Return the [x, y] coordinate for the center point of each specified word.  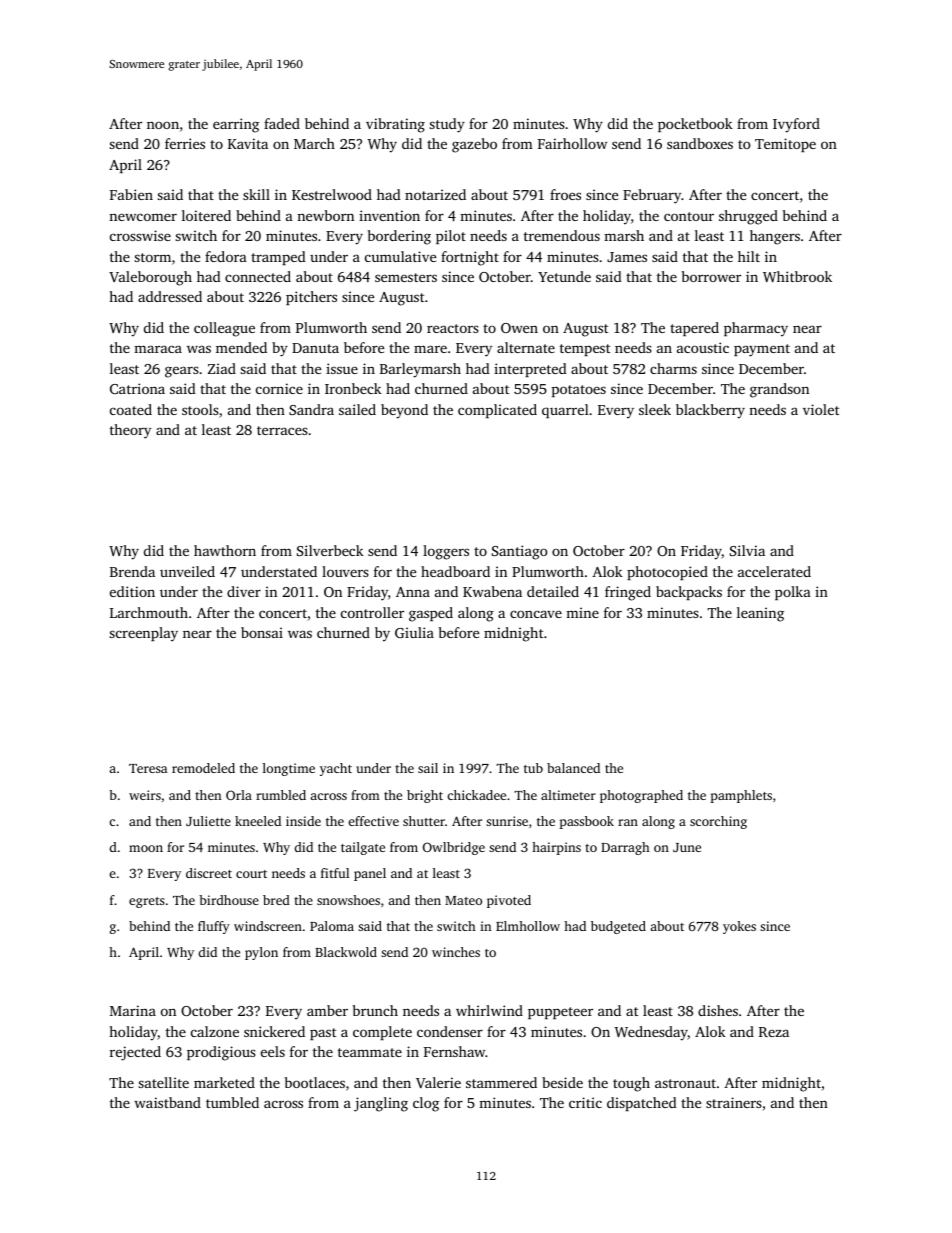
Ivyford [796, 125]
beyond [404, 411]
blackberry [710, 411]
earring [236, 125]
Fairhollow [572, 143]
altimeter [568, 795]
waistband [167, 1102]
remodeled [203, 768]
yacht [336, 769]
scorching [718, 822]
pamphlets [741, 796]
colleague [224, 329]
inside [303, 821]
